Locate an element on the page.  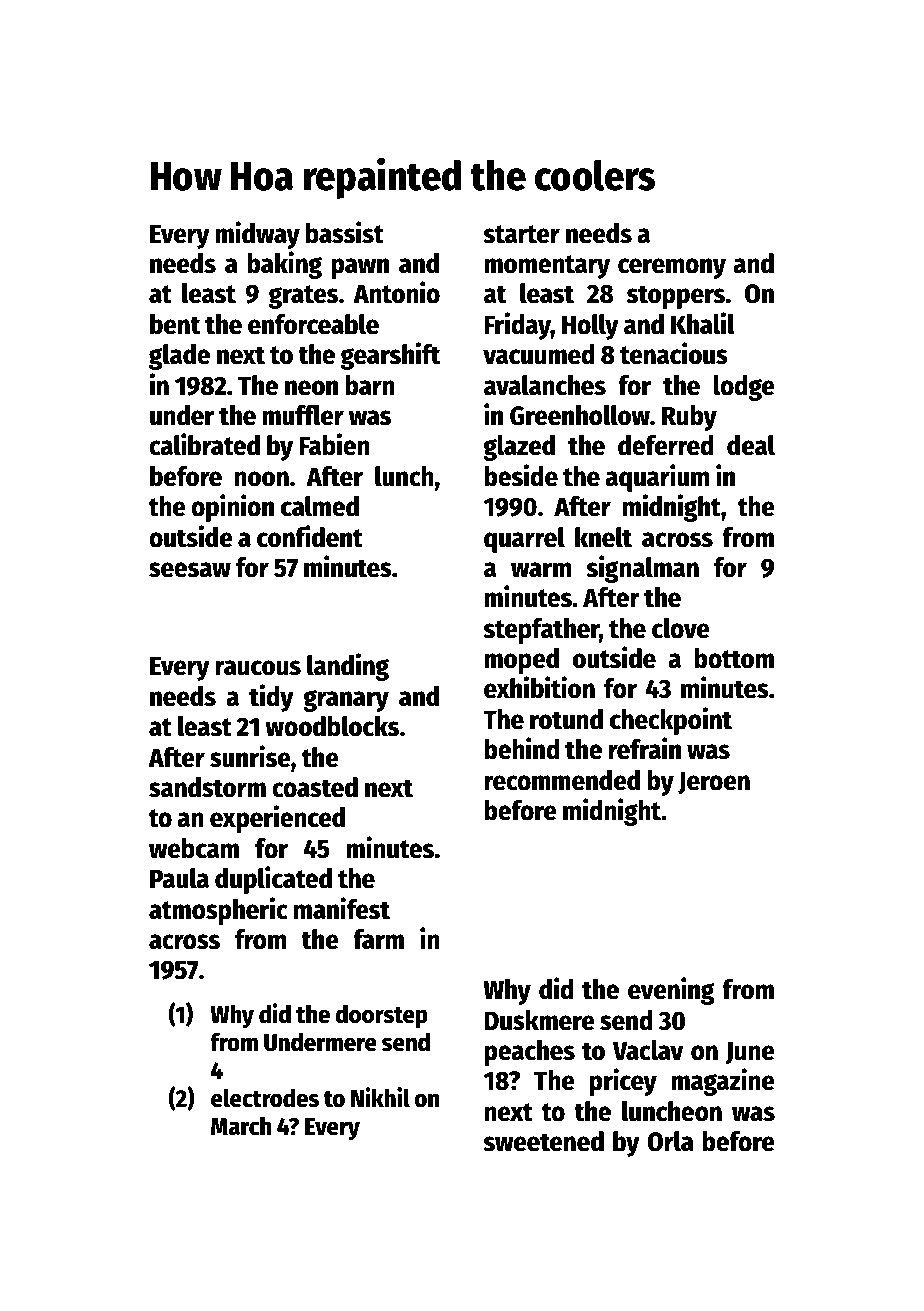
bassist is located at coordinates (345, 232).
